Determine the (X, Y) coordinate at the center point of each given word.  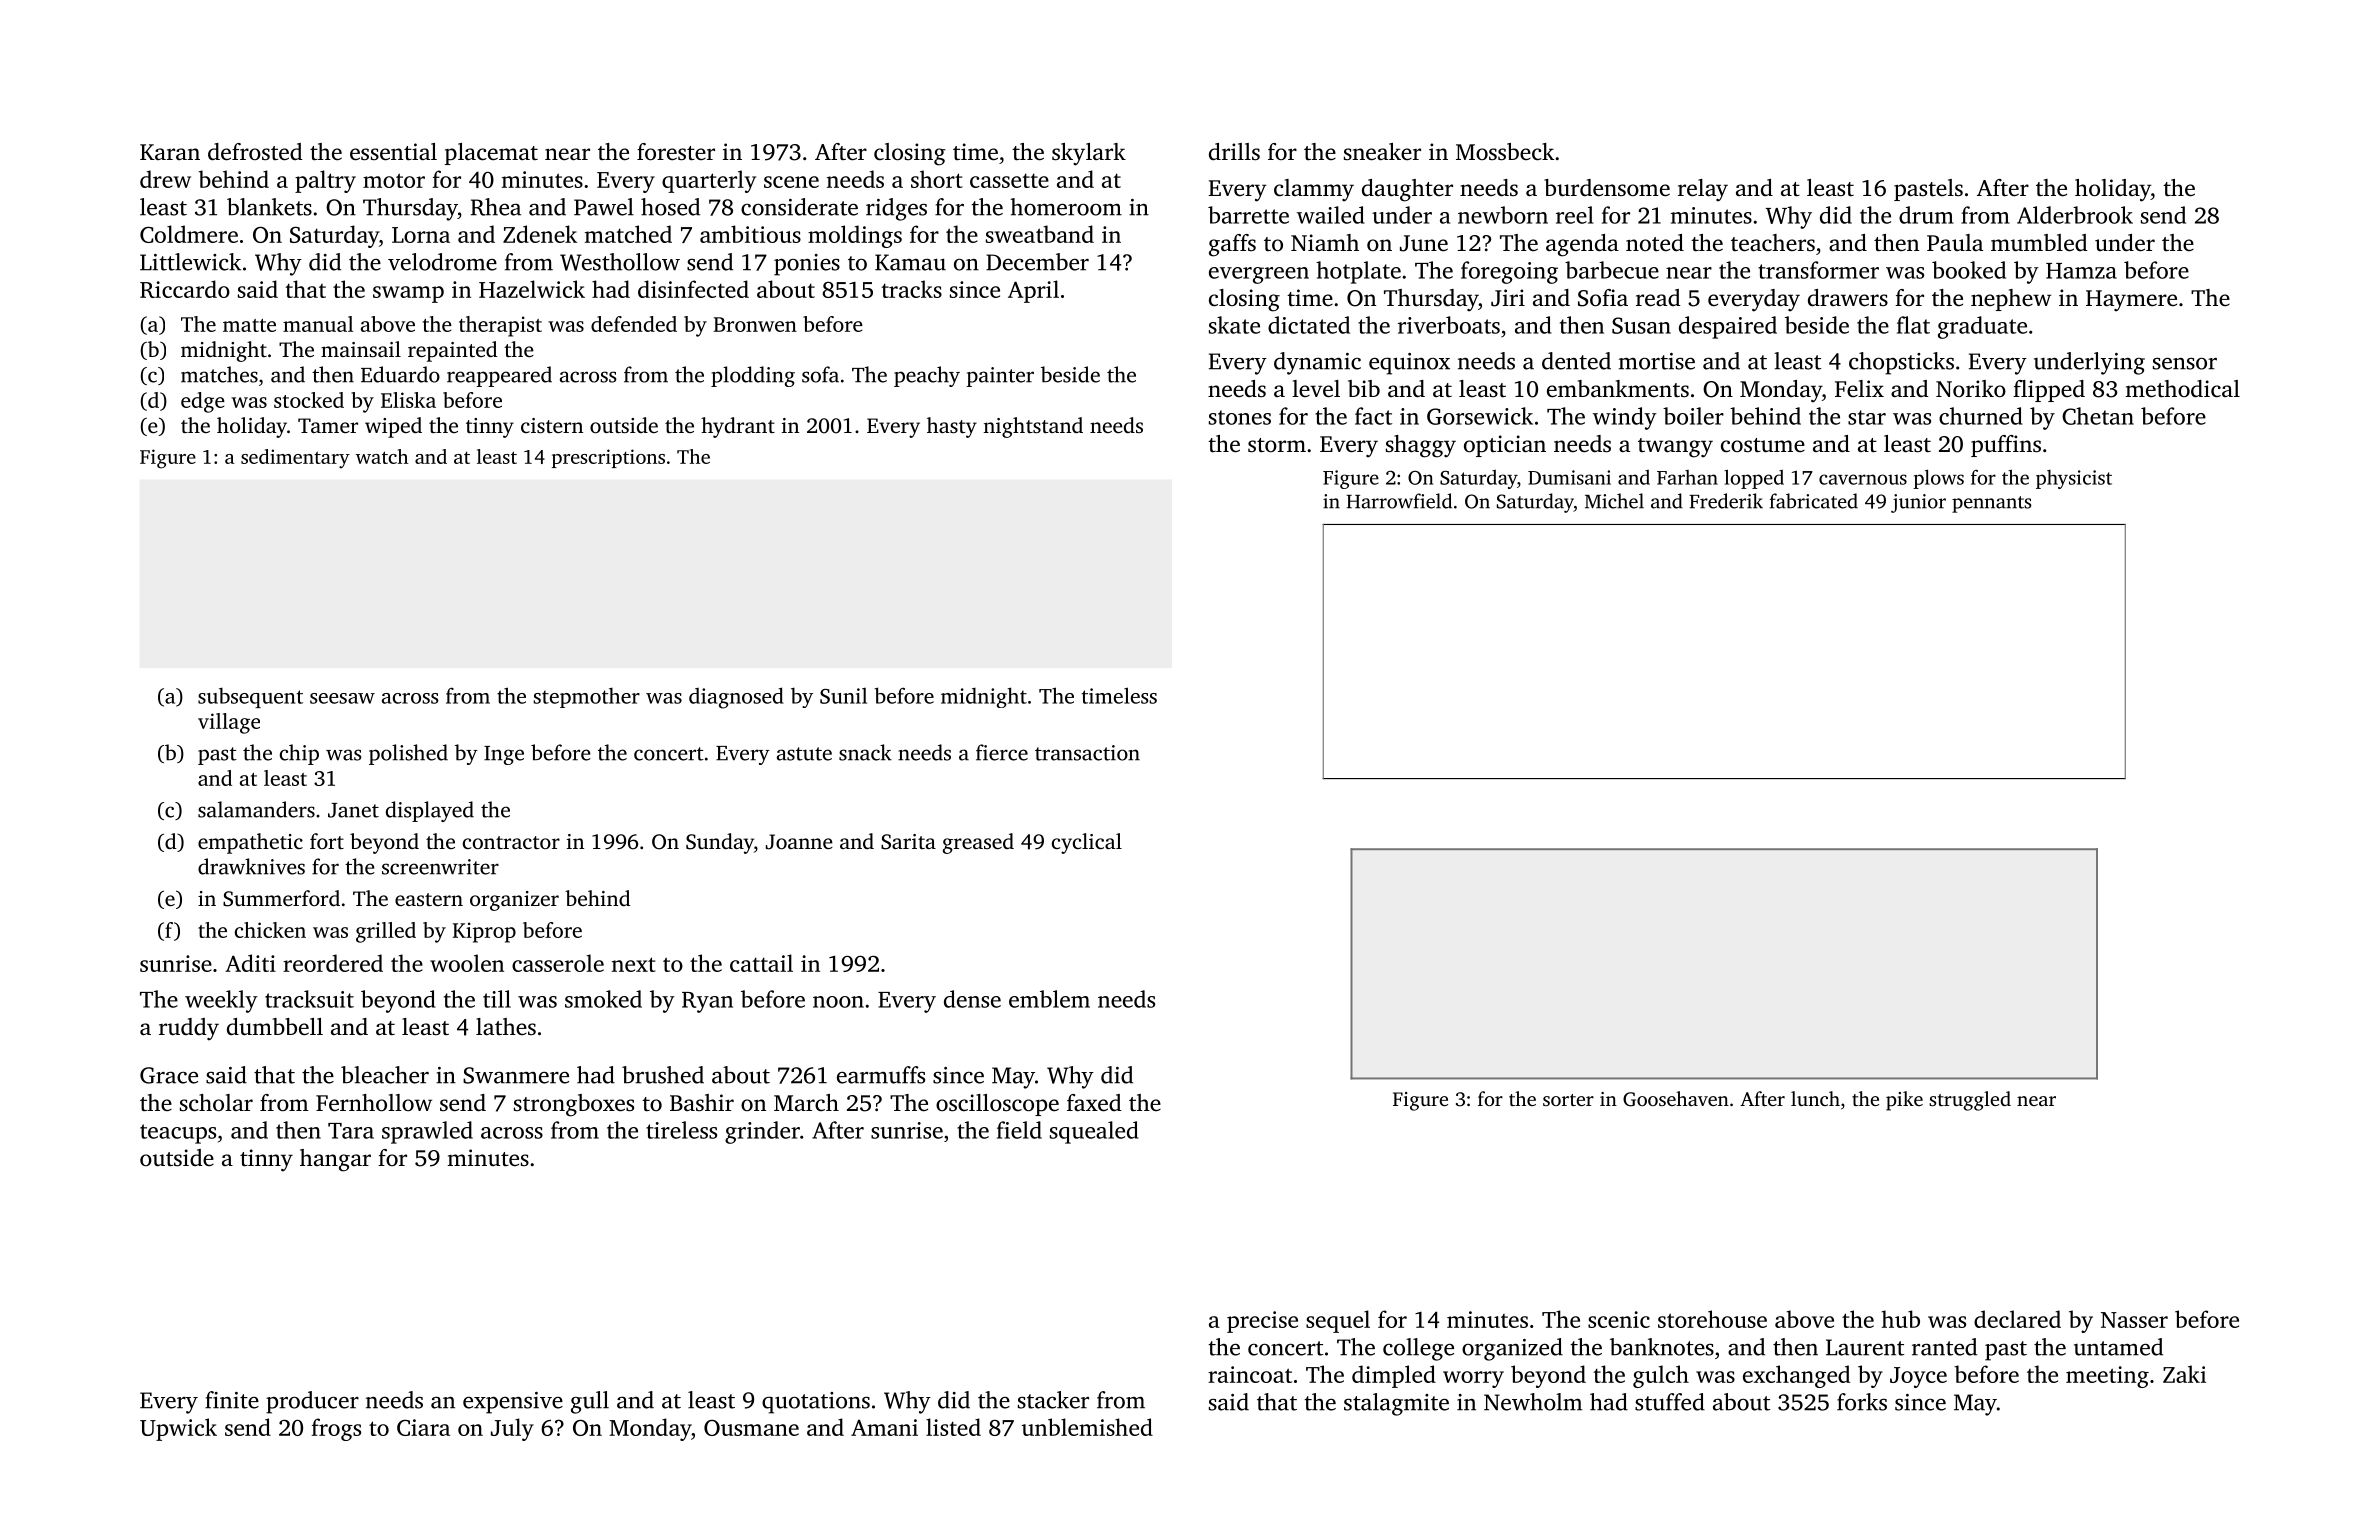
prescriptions (608, 458)
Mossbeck (1505, 152)
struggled (1970, 1101)
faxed (1094, 1103)
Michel (1614, 501)
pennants (1992, 504)
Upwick (178, 1429)
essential (393, 152)
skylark (1089, 154)
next (634, 964)
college (1418, 1349)
